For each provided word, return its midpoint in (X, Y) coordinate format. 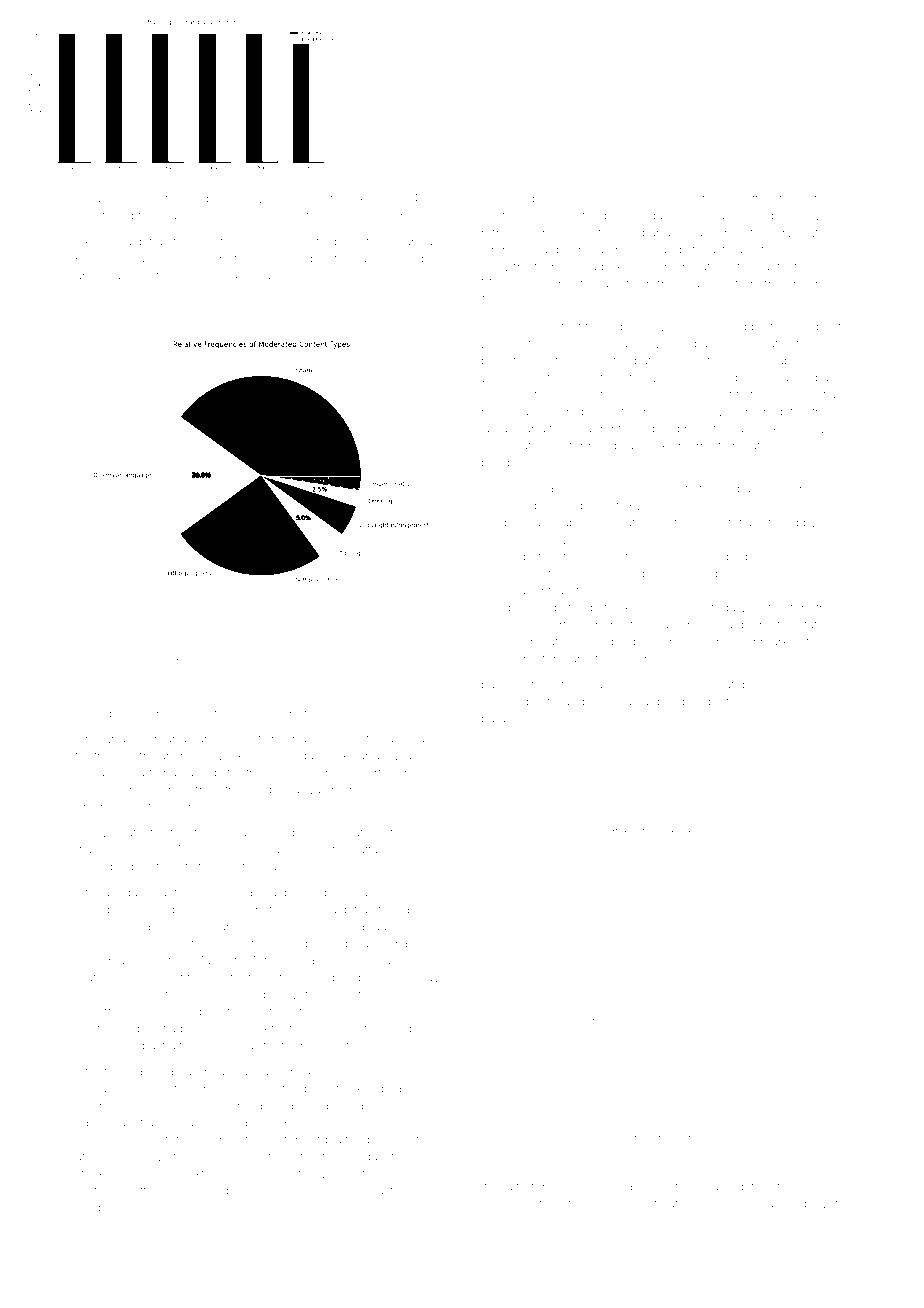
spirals (499, 430)
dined (668, 701)
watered (374, 943)
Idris (87, 215)
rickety (270, 834)
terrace (663, 626)
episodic (242, 1192)
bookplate (175, 661)
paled (496, 685)
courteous (776, 702)
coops (418, 741)
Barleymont (720, 234)
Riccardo (548, 488)
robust (166, 977)
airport (713, 524)
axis (362, 199)
